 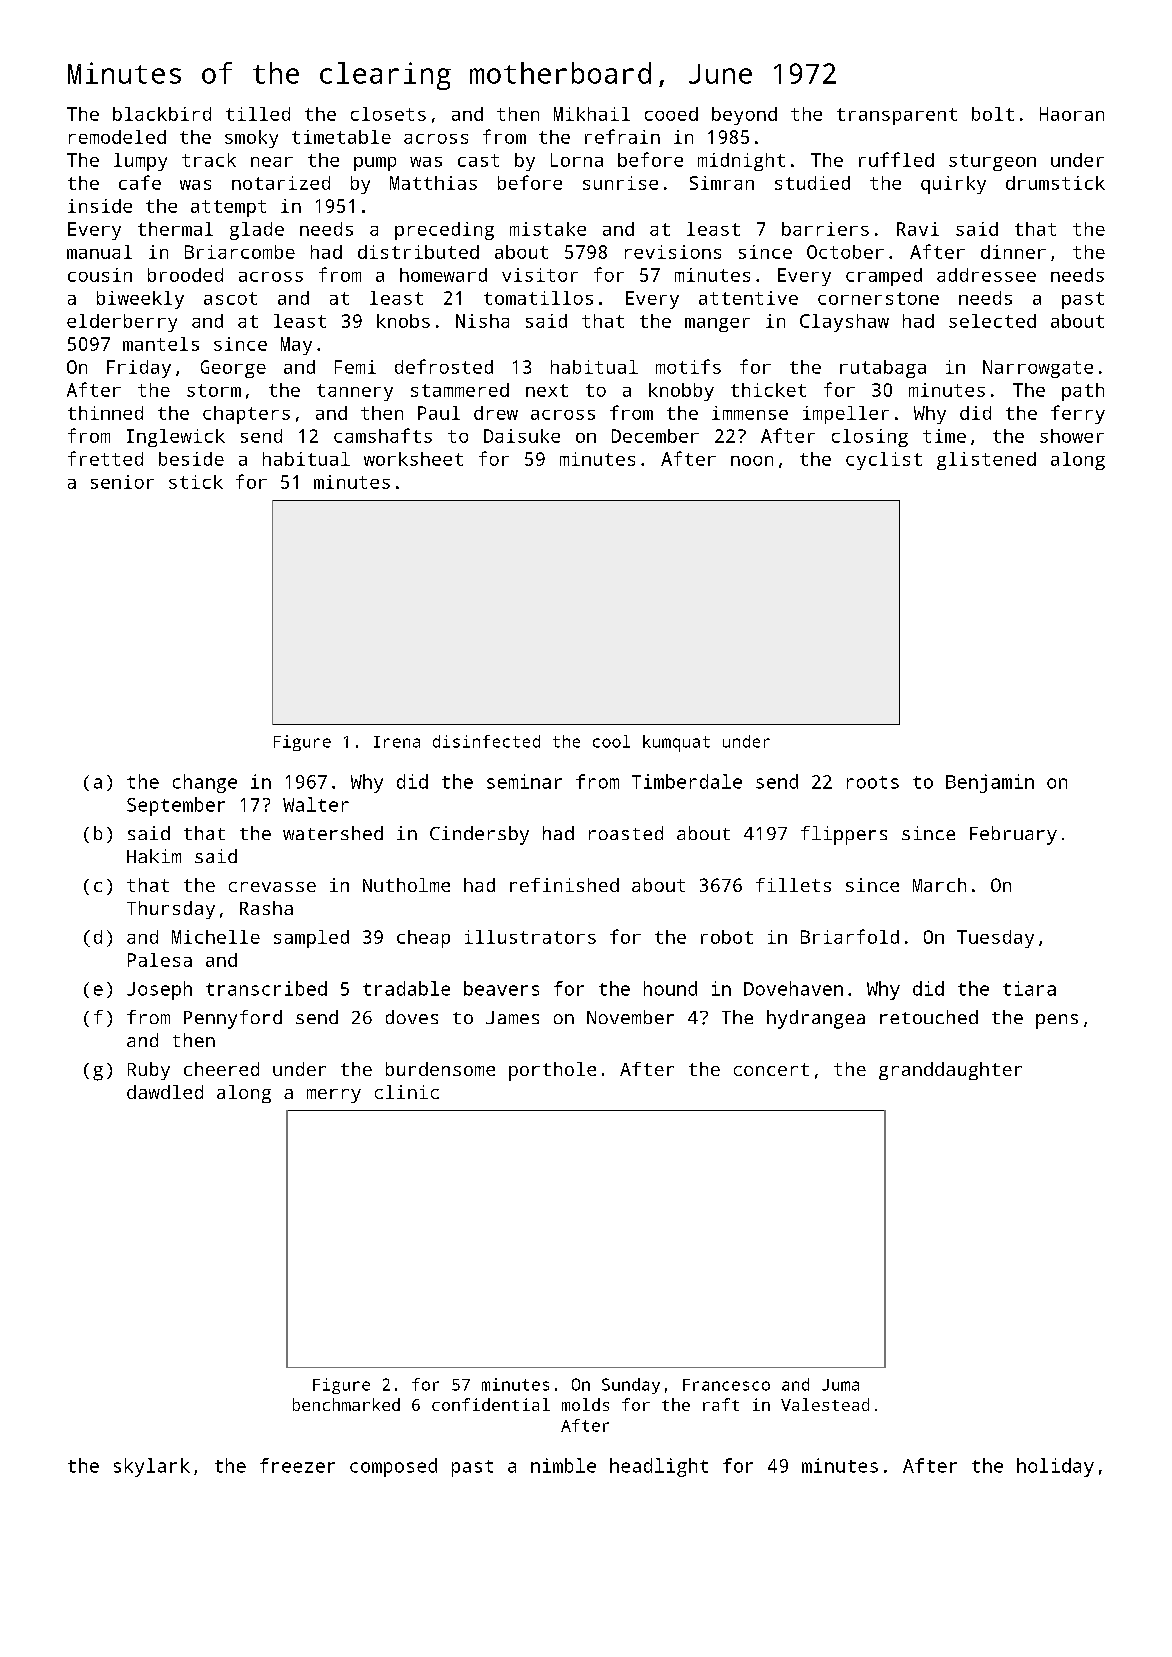 What do you see at coordinates (149, 1071) in the screenshot?
I see `Ruby` at bounding box center [149, 1071].
